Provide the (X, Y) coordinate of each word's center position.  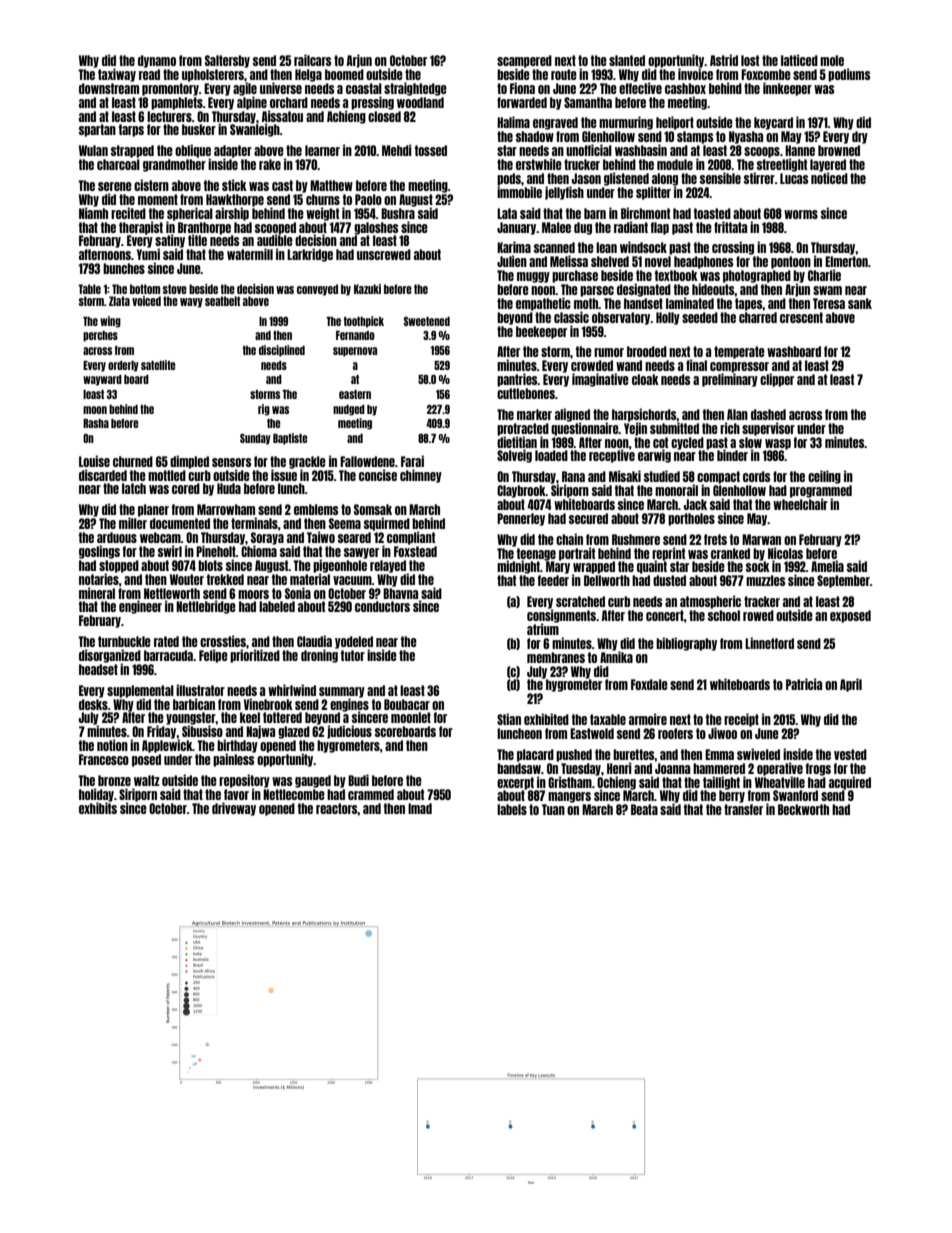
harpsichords (644, 415)
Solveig (514, 456)
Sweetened (427, 321)
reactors (337, 808)
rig (264, 410)
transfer (743, 809)
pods (509, 179)
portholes (691, 519)
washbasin (641, 150)
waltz (147, 780)
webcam (160, 537)
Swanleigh (255, 130)
